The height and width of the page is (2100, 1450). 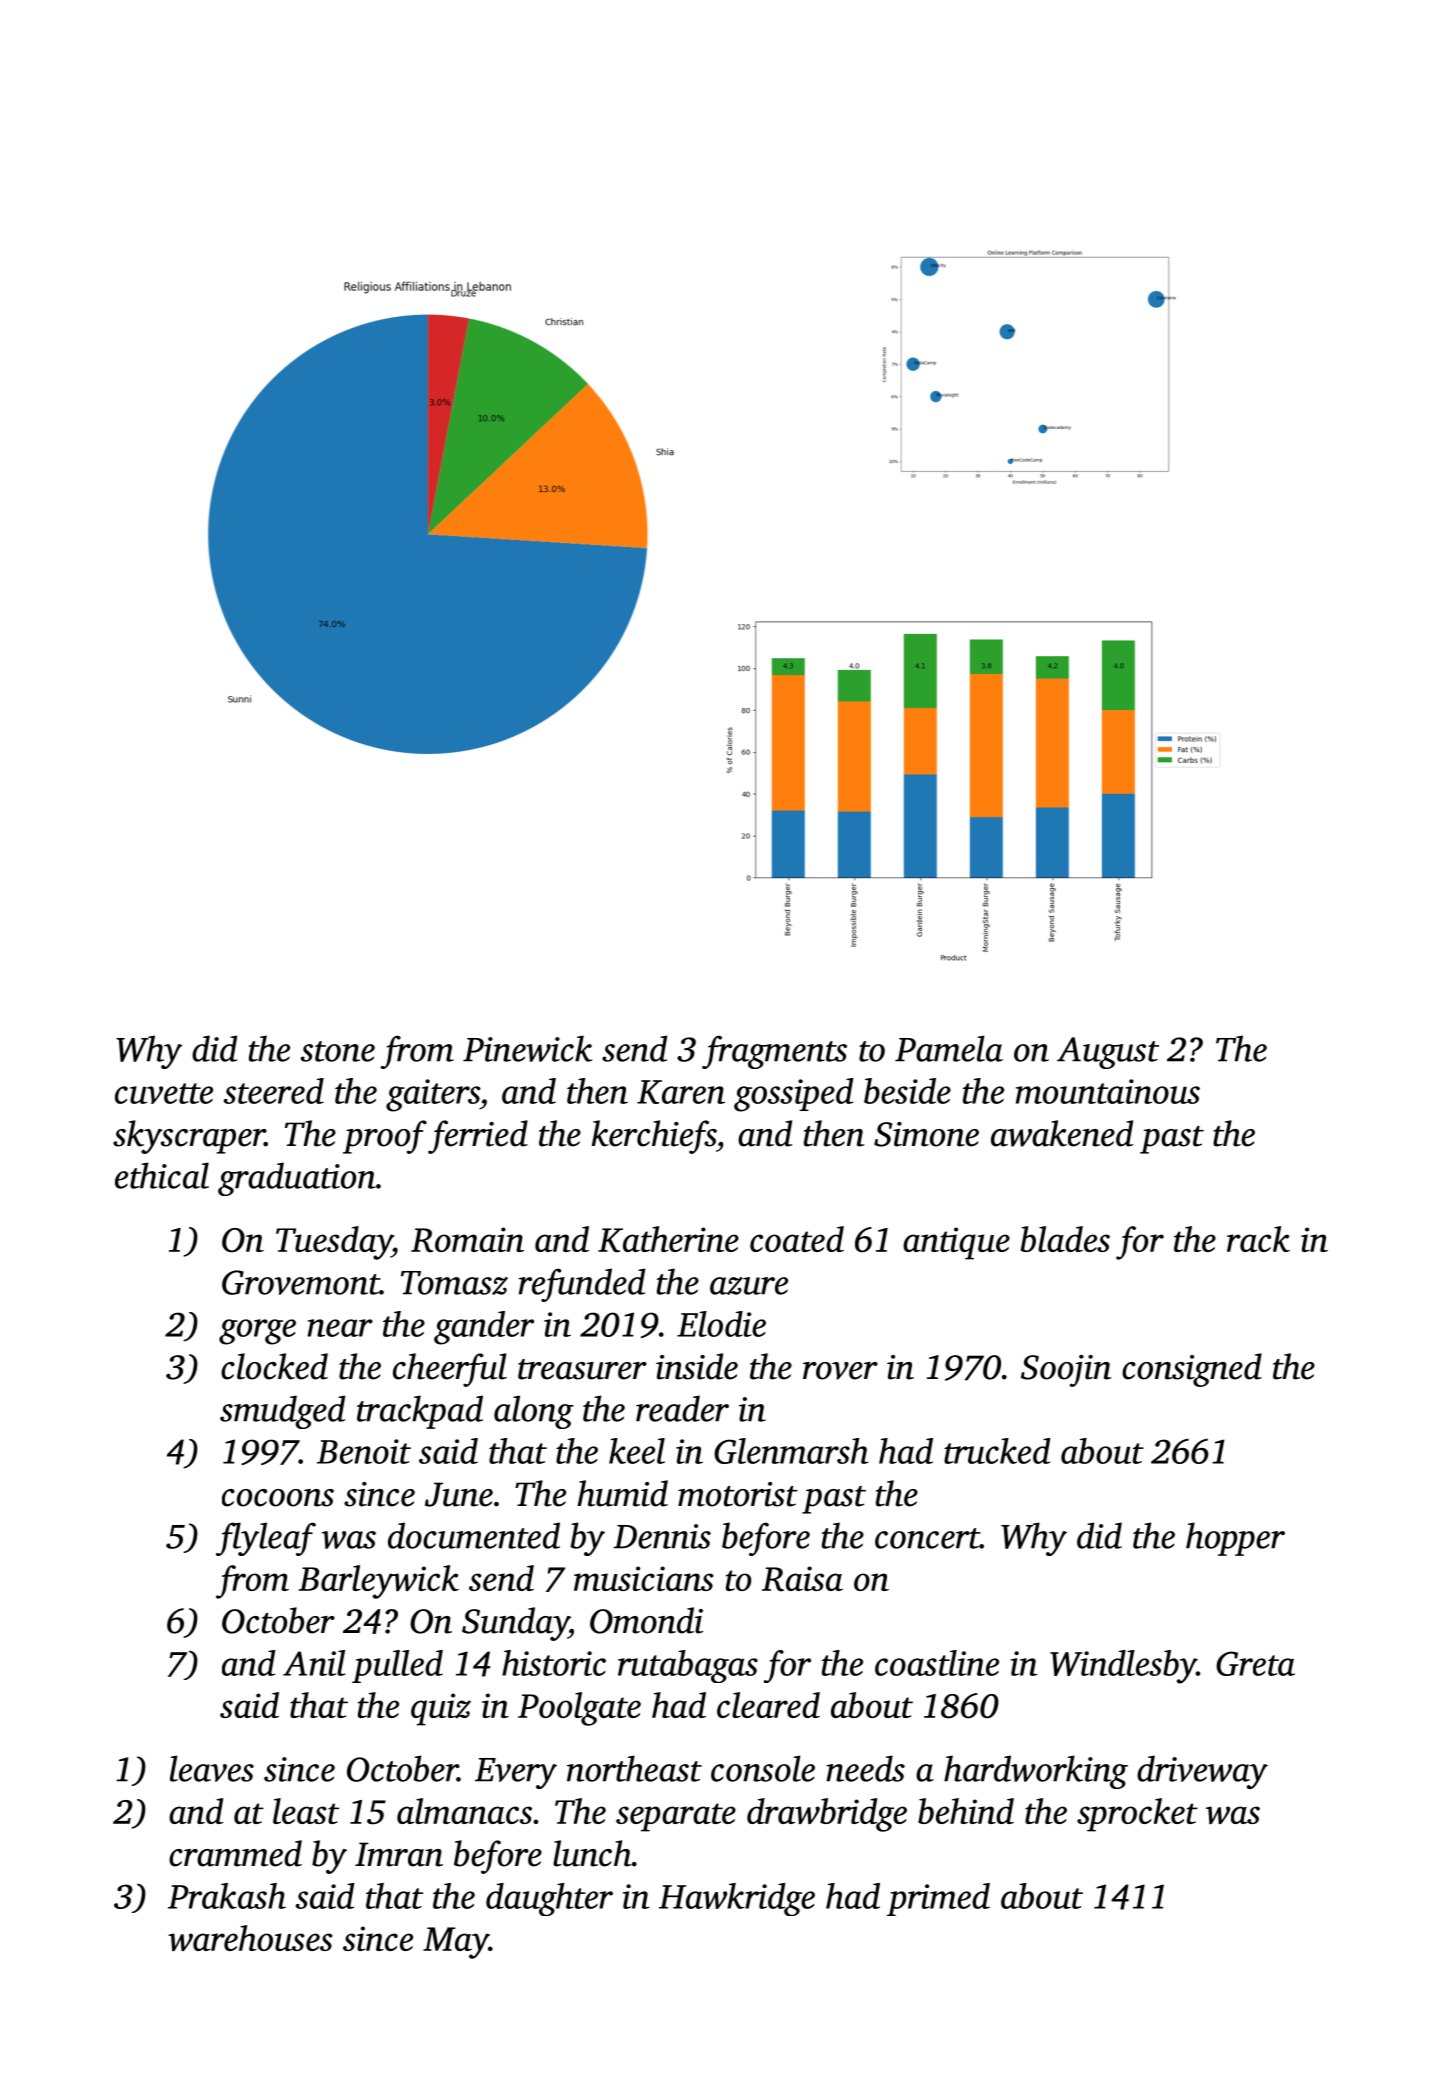 I want to click on hopper, so click(x=1235, y=1539).
